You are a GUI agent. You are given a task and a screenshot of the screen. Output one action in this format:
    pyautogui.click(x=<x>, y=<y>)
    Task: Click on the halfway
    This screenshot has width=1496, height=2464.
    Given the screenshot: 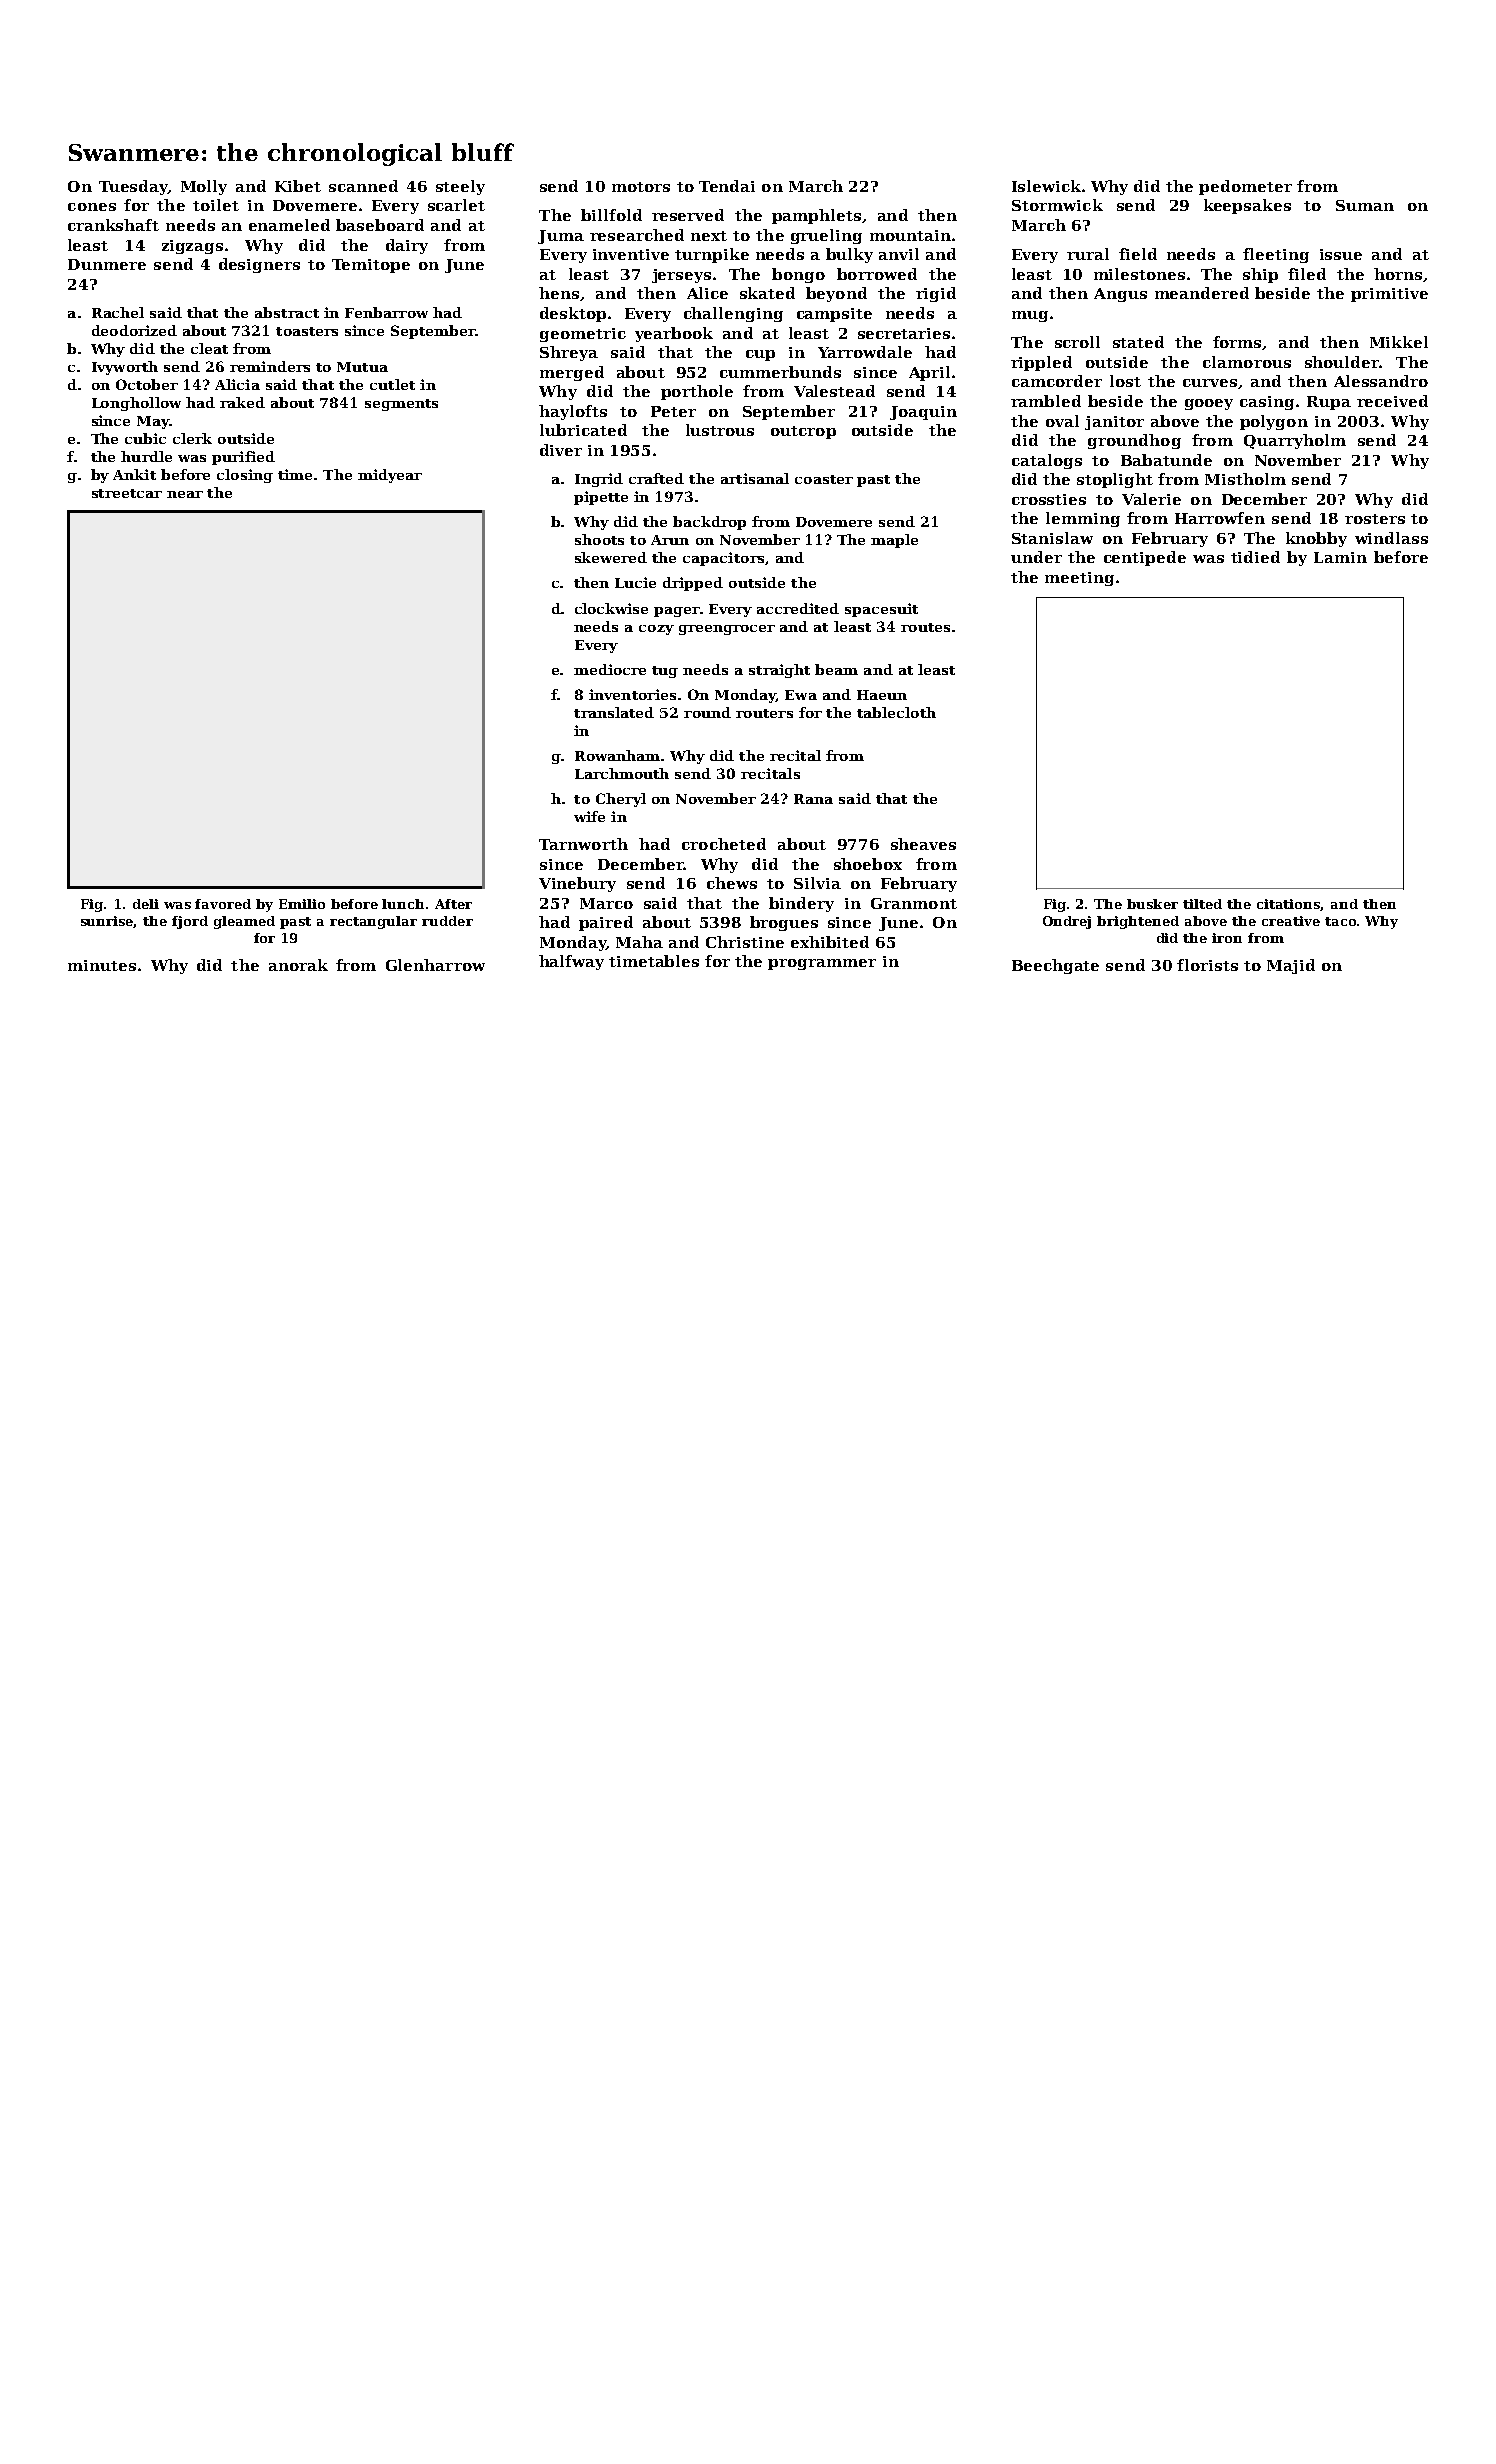 What is the action you would take?
    pyautogui.click(x=571, y=962)
